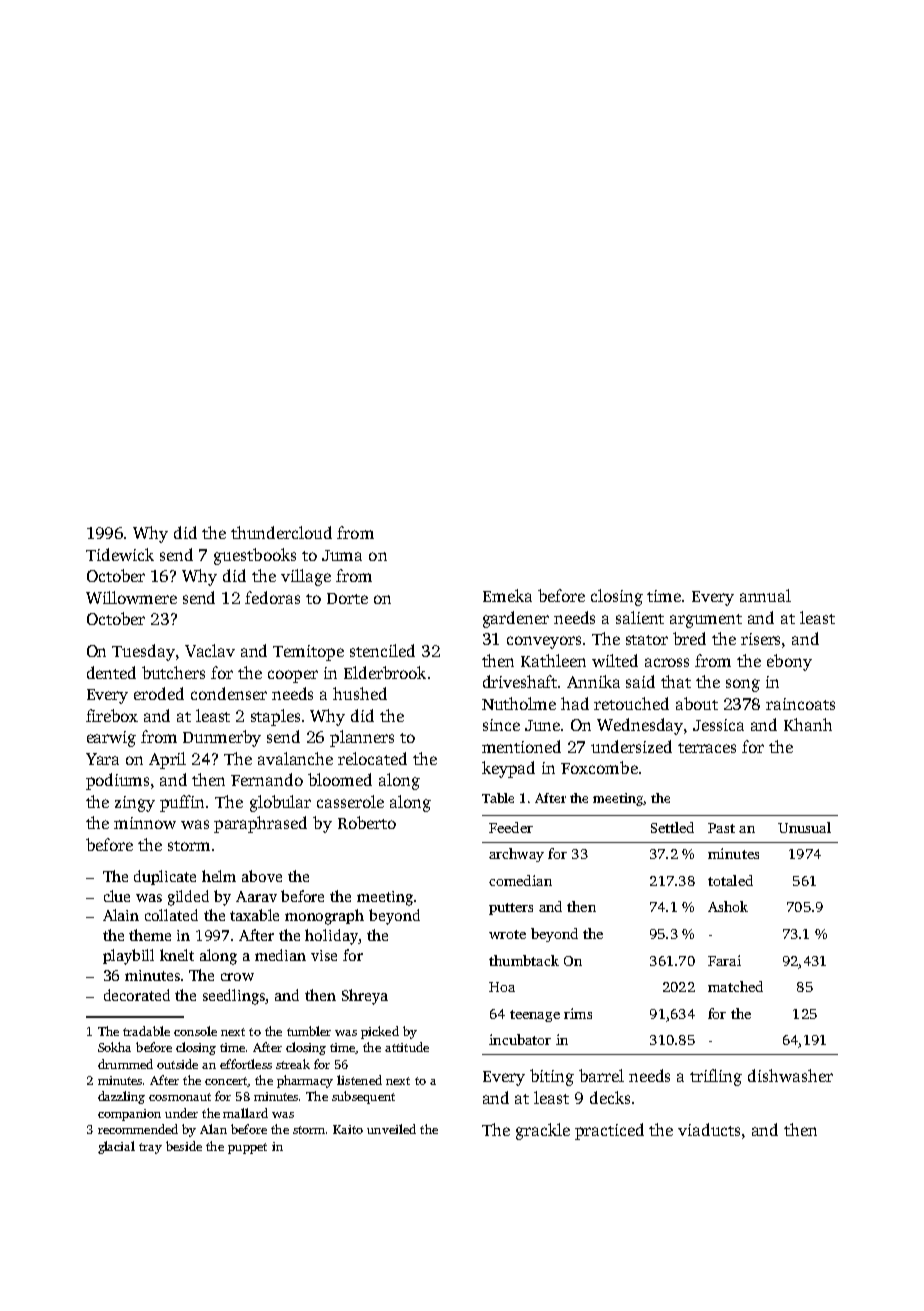 Image resolution: width=924 pixels, height=1311 pixels. Describe the element at coordinates (721, 828) in the screenshot. I see `Past` at that location.
